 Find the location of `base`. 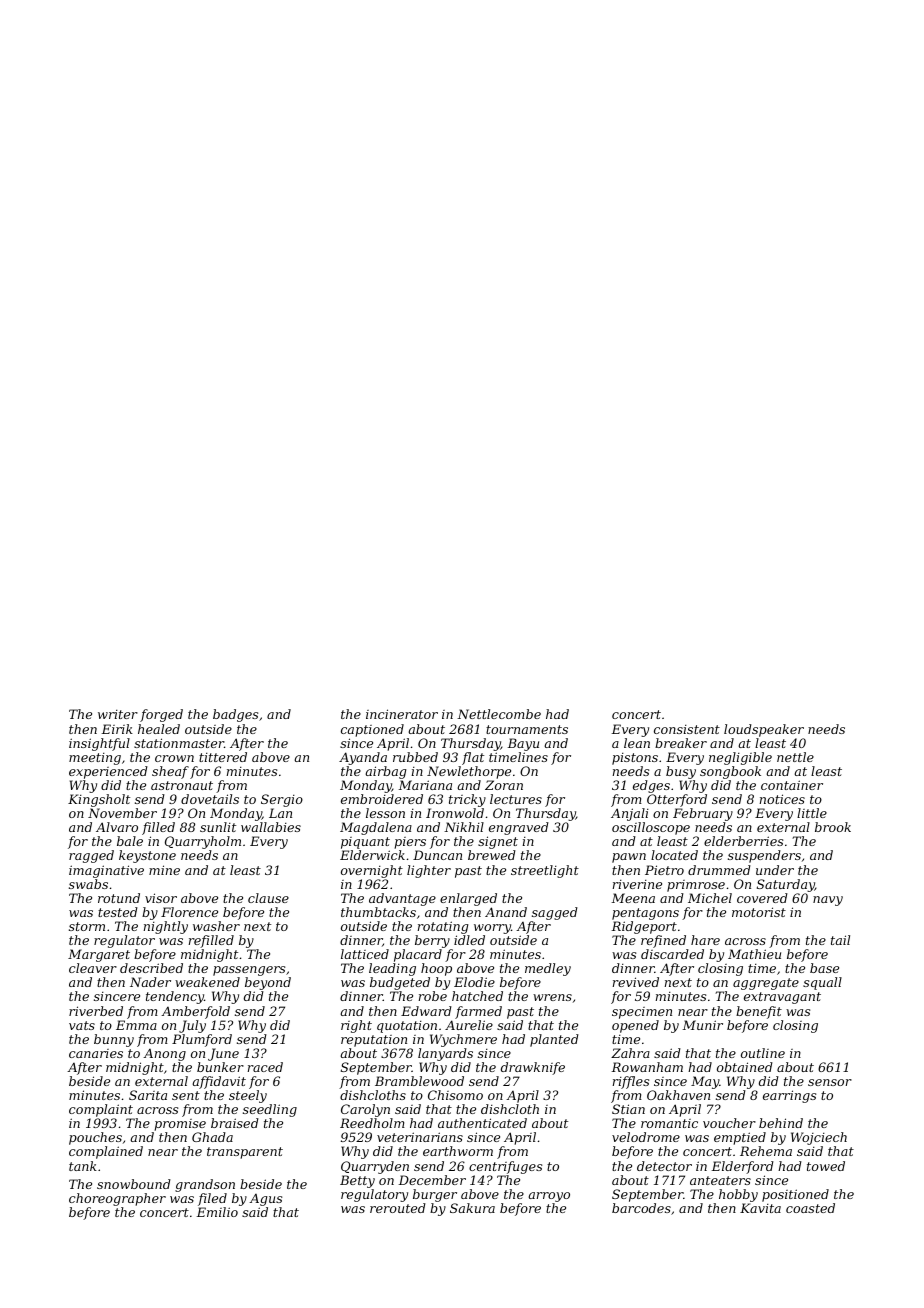

base is located at coordinates (824, 968).
